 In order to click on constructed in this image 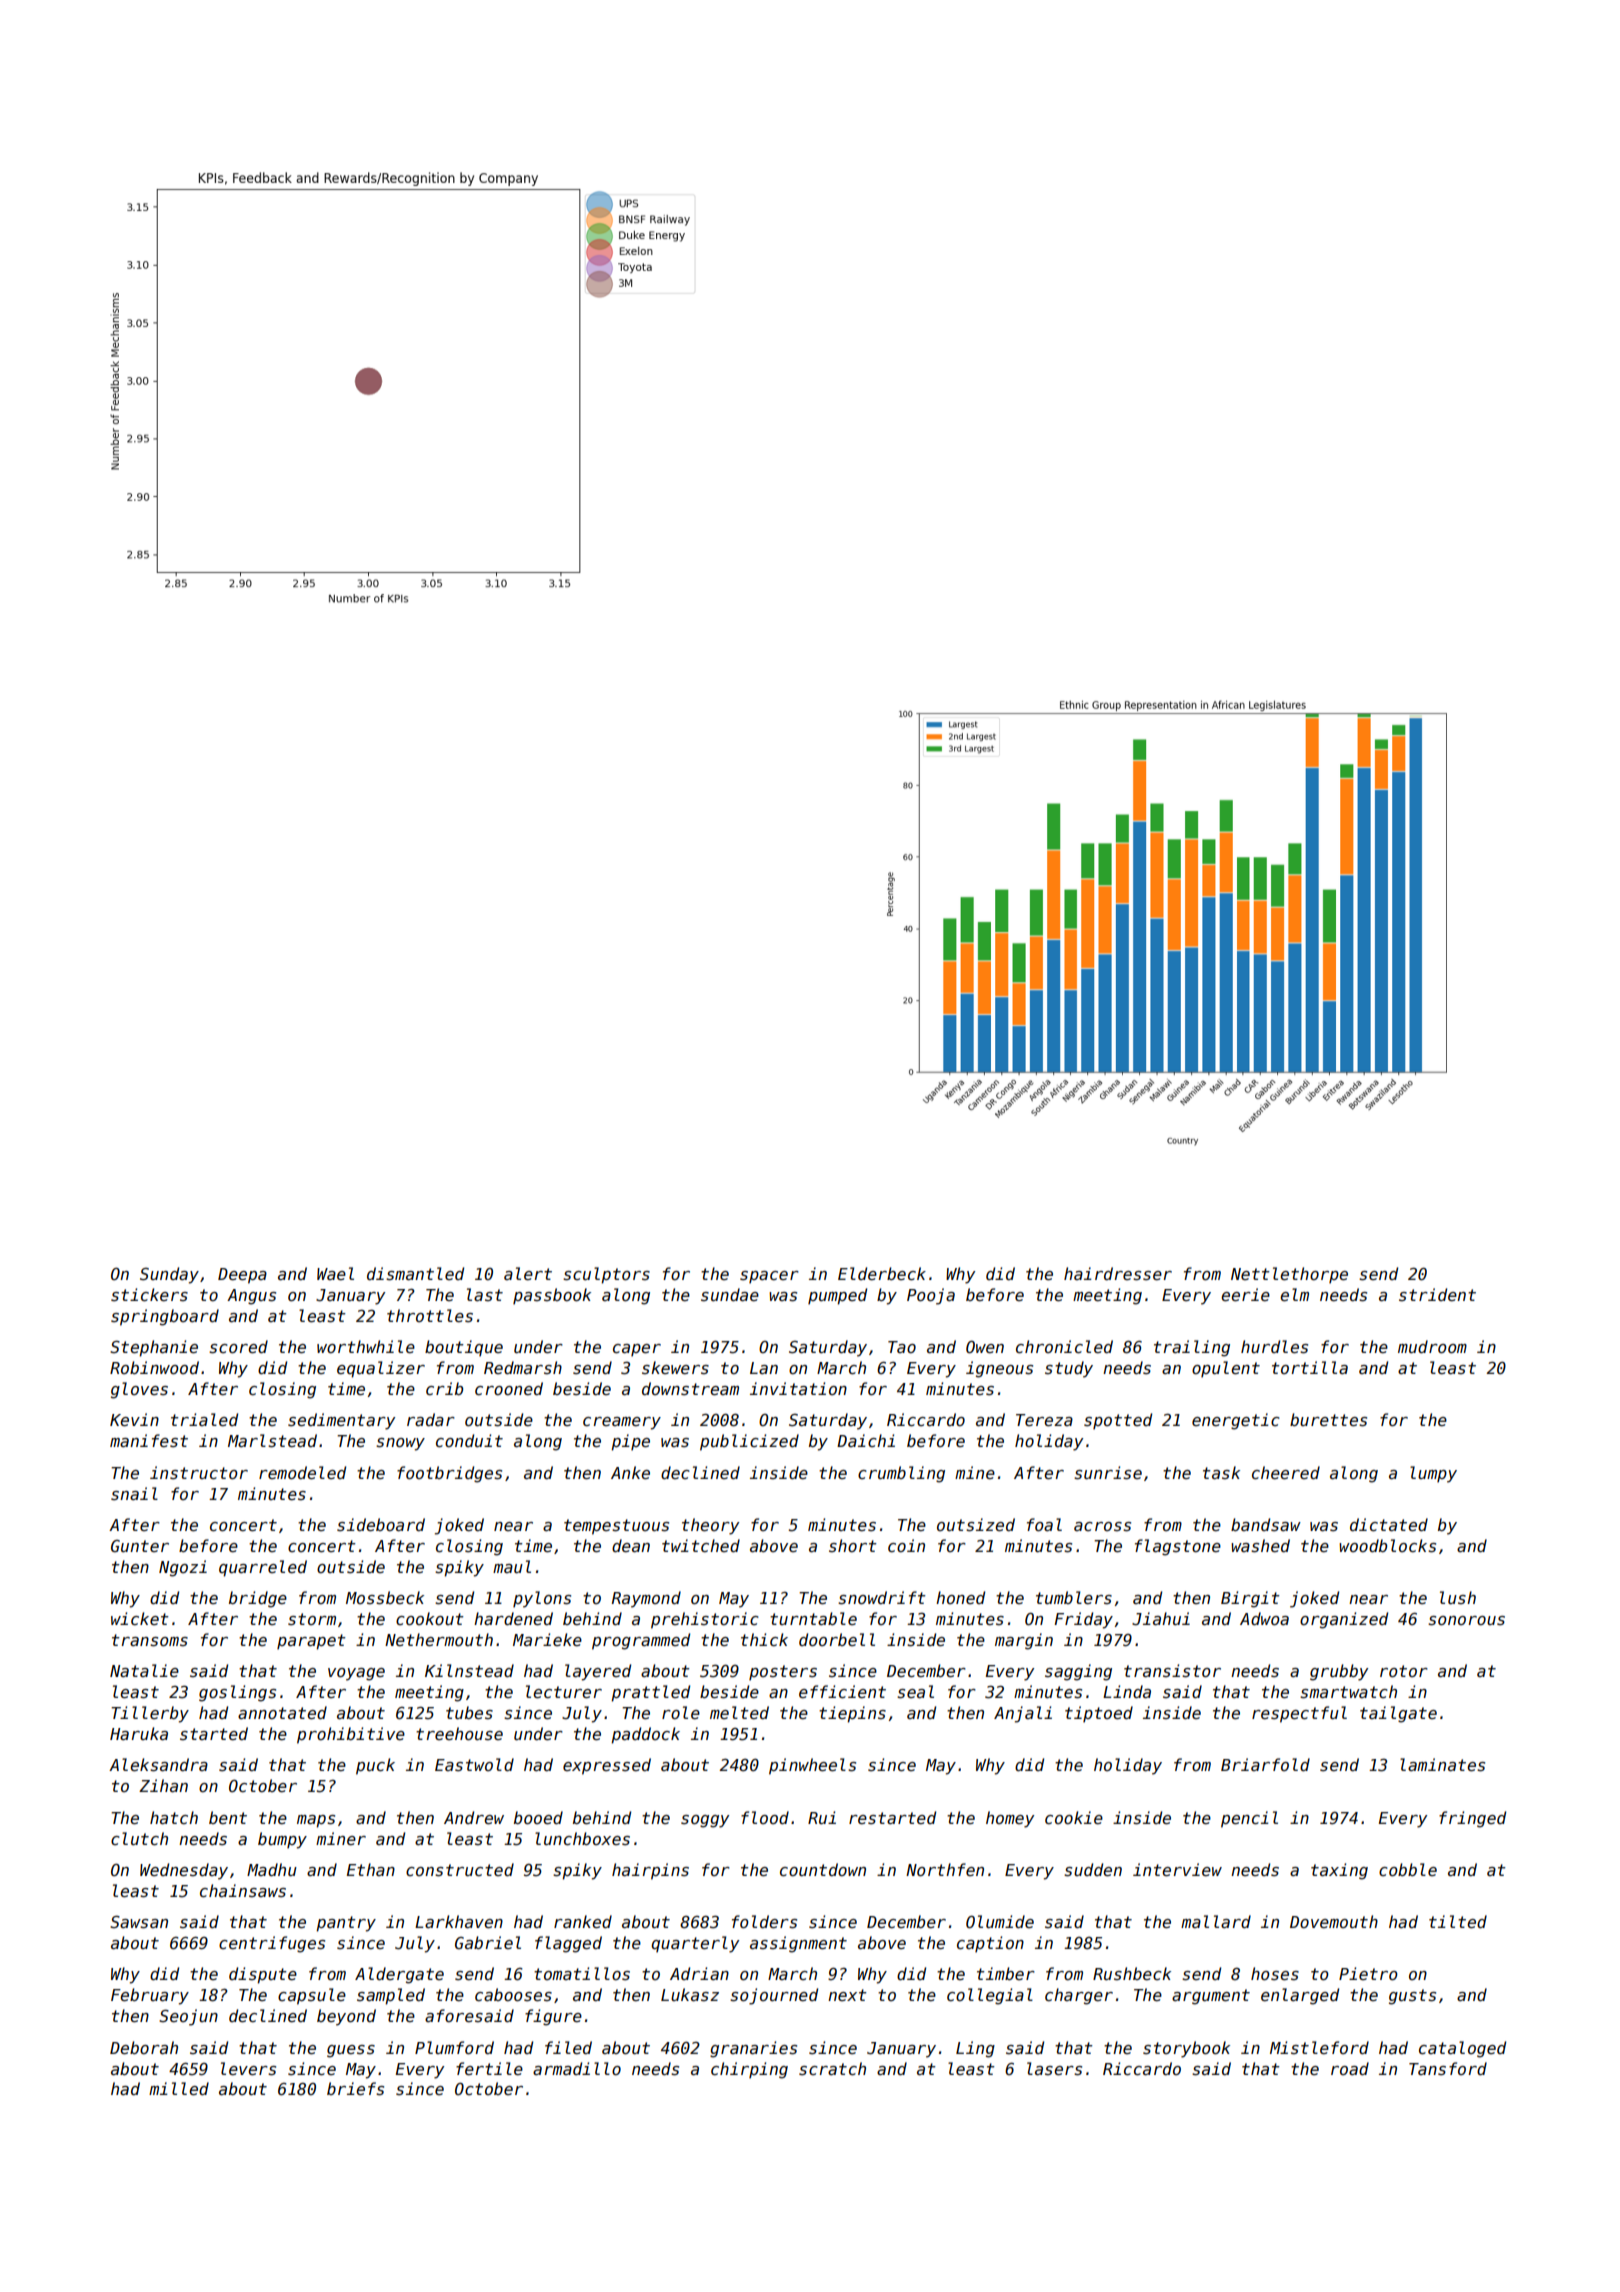, I will do `click(460, 1870)`.
